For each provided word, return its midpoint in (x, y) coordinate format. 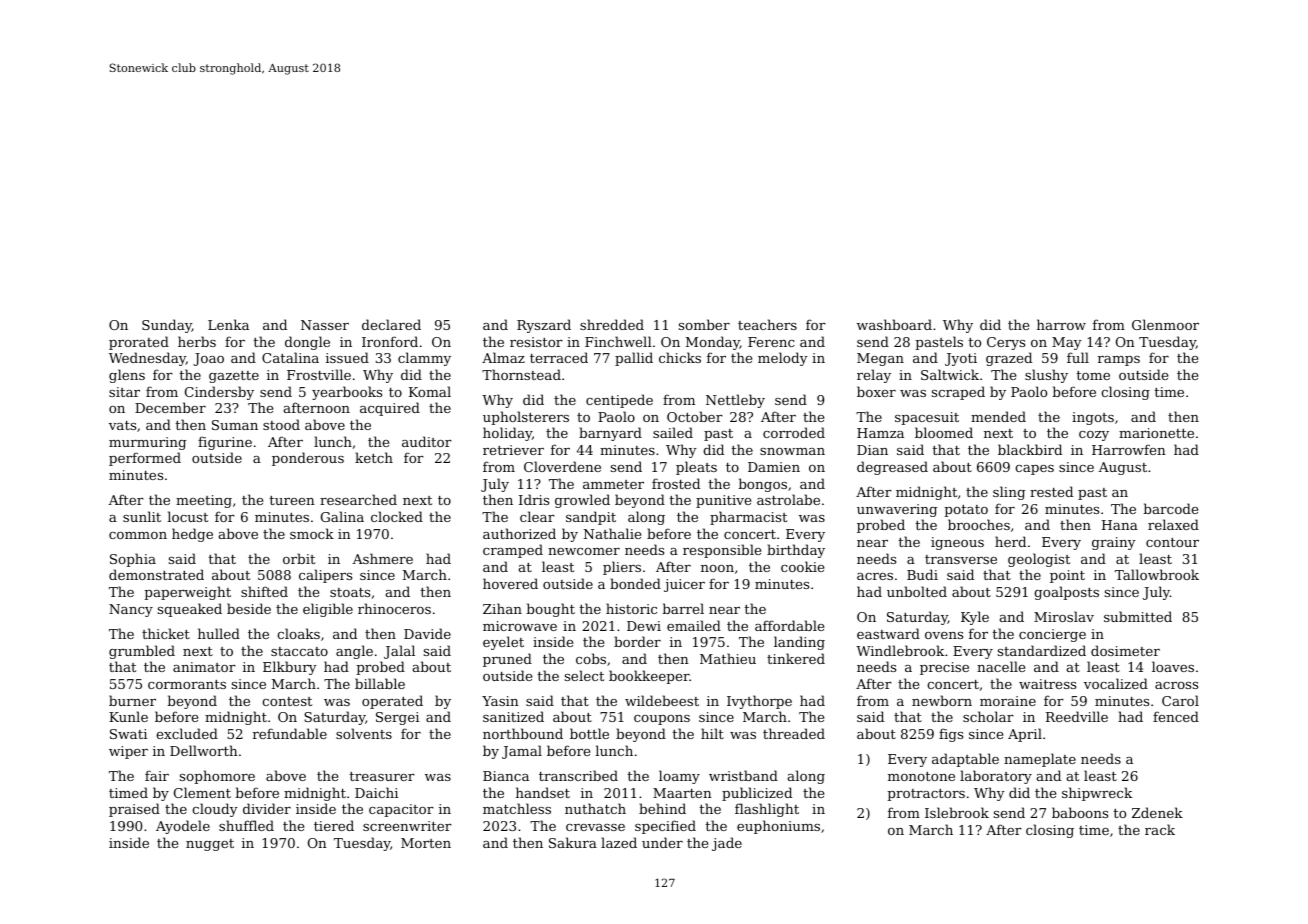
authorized (519, 533)
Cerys (1006, 343)
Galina (342, 516)
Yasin (500, 701)
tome (1093, 375)
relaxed (1173, 524)
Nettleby (735, 401)
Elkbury (290, 668)
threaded (794, 733)
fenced (1176, 716)
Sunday (167, 326)
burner (132, 700)
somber (704, 324)
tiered (334, 825)
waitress (1047, 684)
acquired (390, 409)
